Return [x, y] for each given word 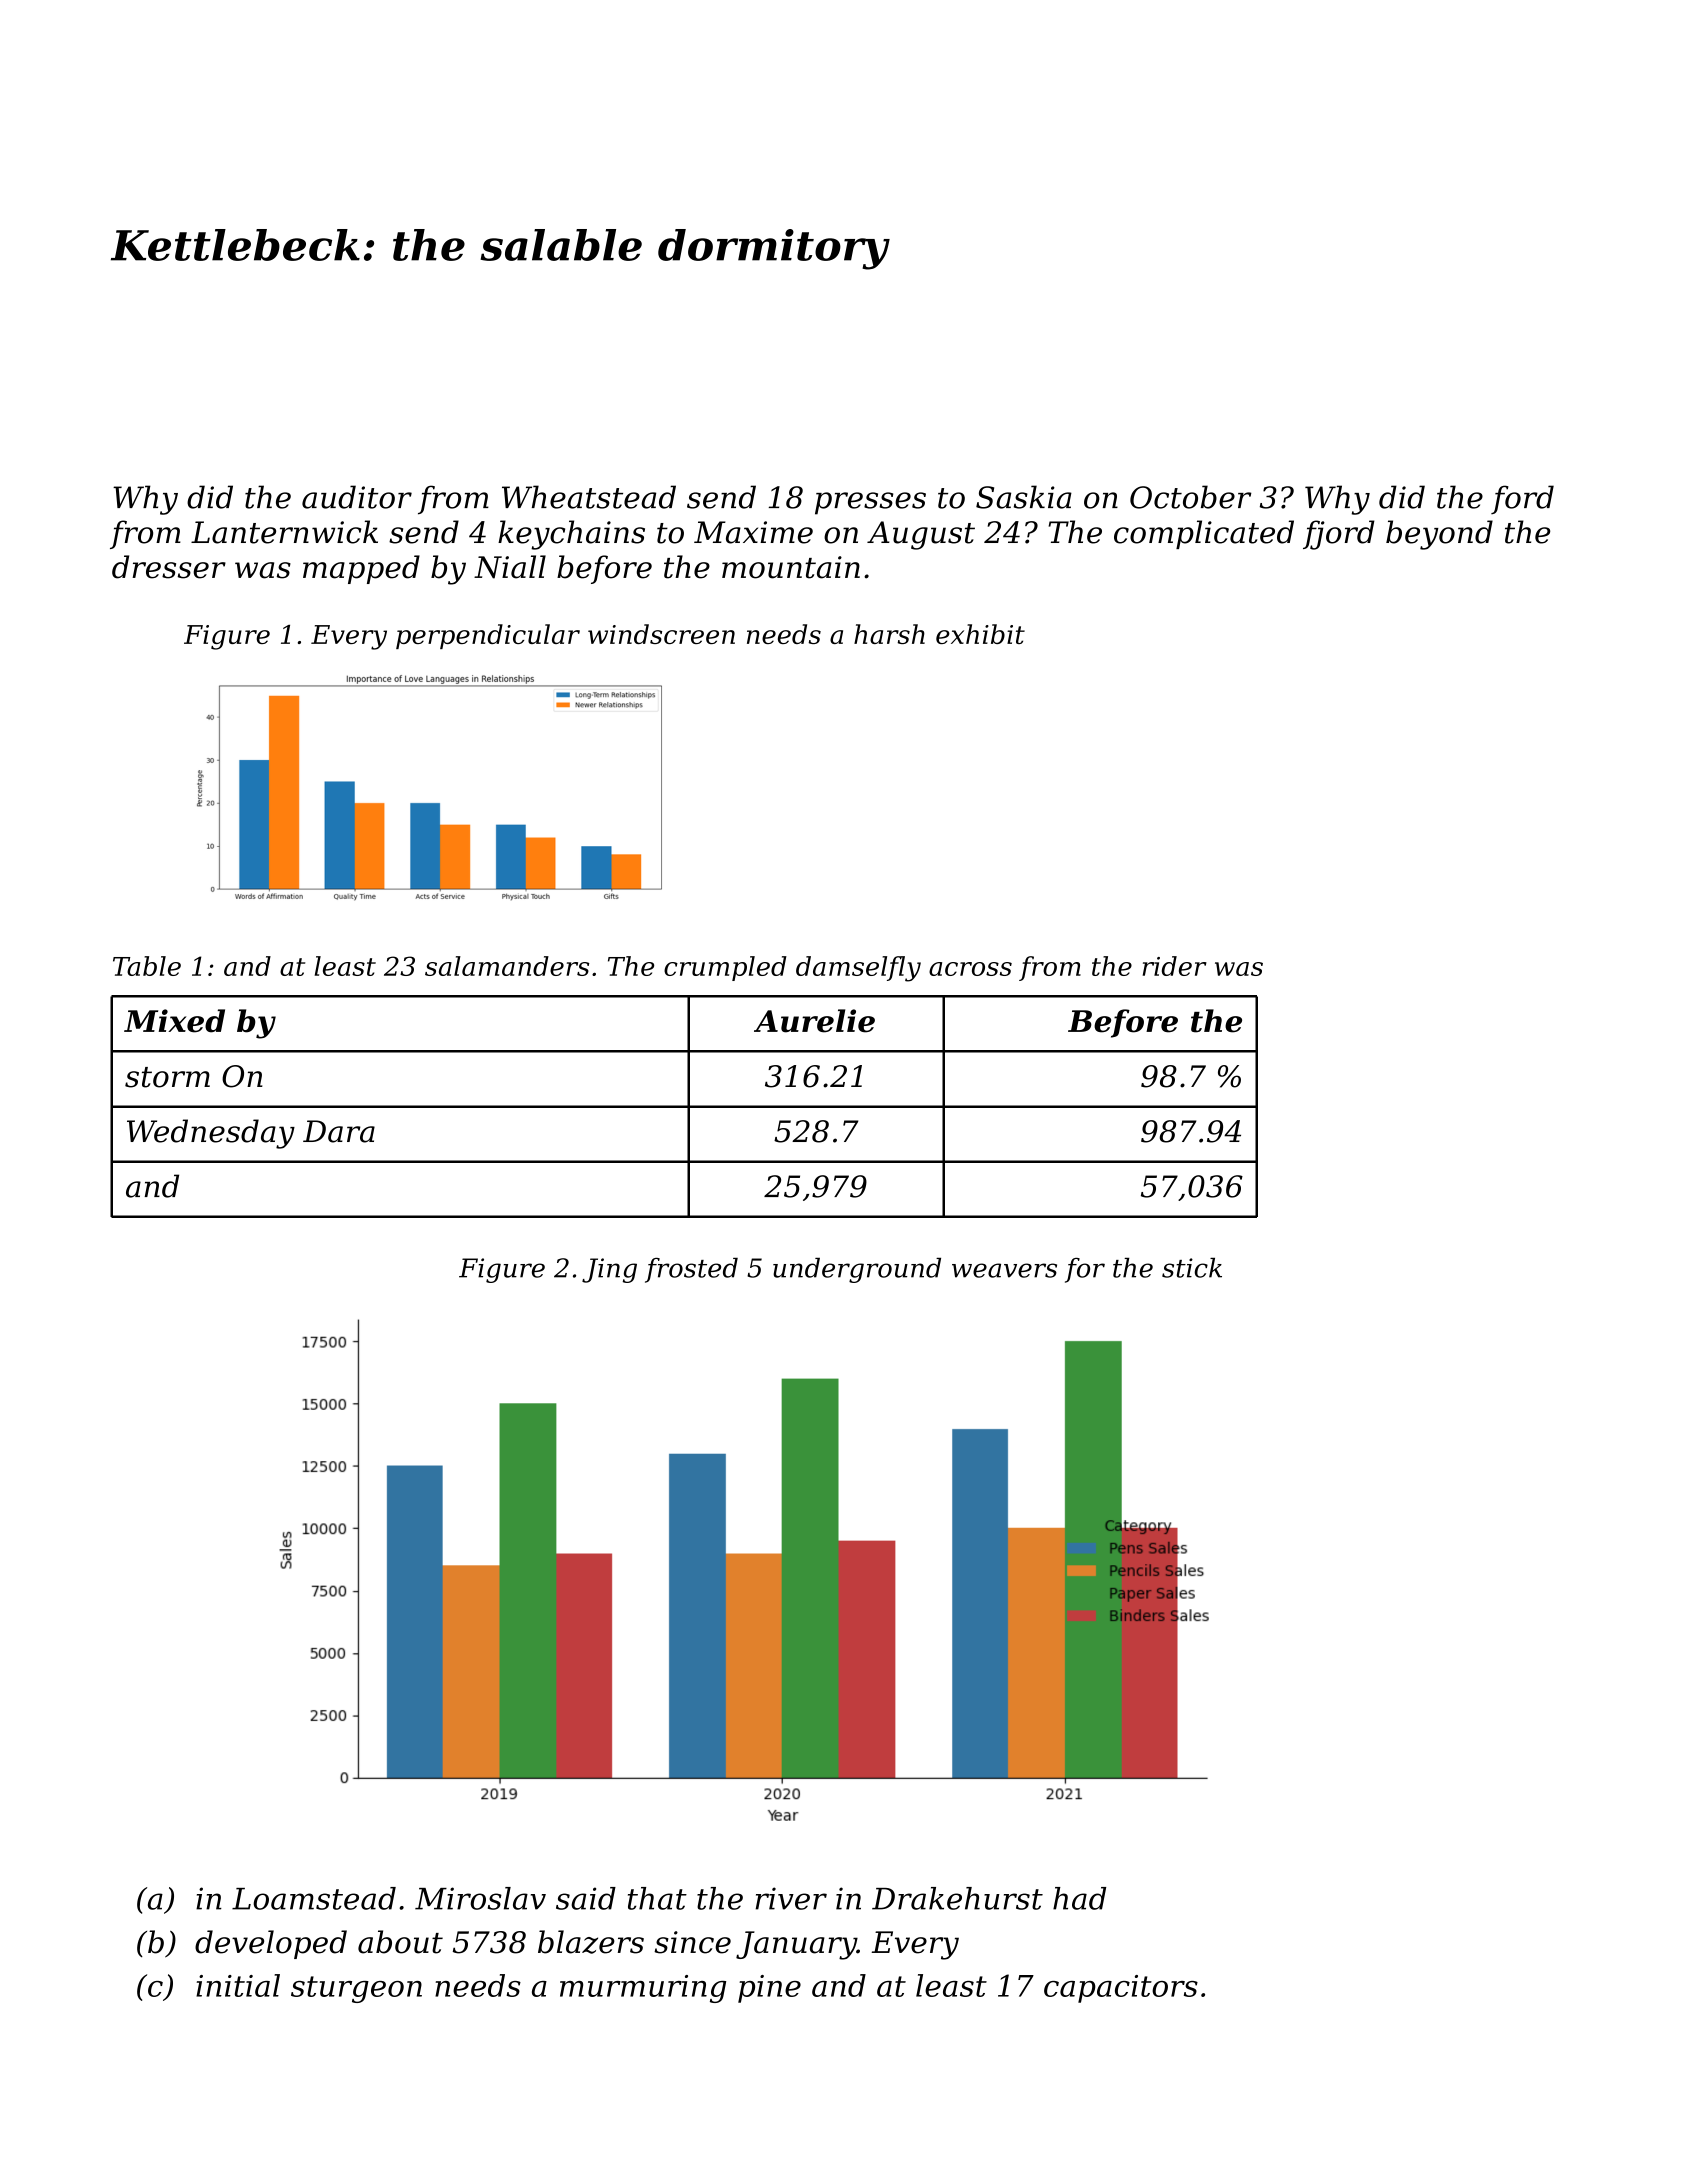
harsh [889, 634]
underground [857, 1270]
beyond [1439, 535]
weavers [1004, 1270]
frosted [691, 1270]
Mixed [174, 1021]
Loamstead [314, 1898]
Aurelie [814, 1021]
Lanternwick [284, 532]
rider [1174, 966]
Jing [609, 1270]
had [1079, 1898]
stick [1192, 1268]
